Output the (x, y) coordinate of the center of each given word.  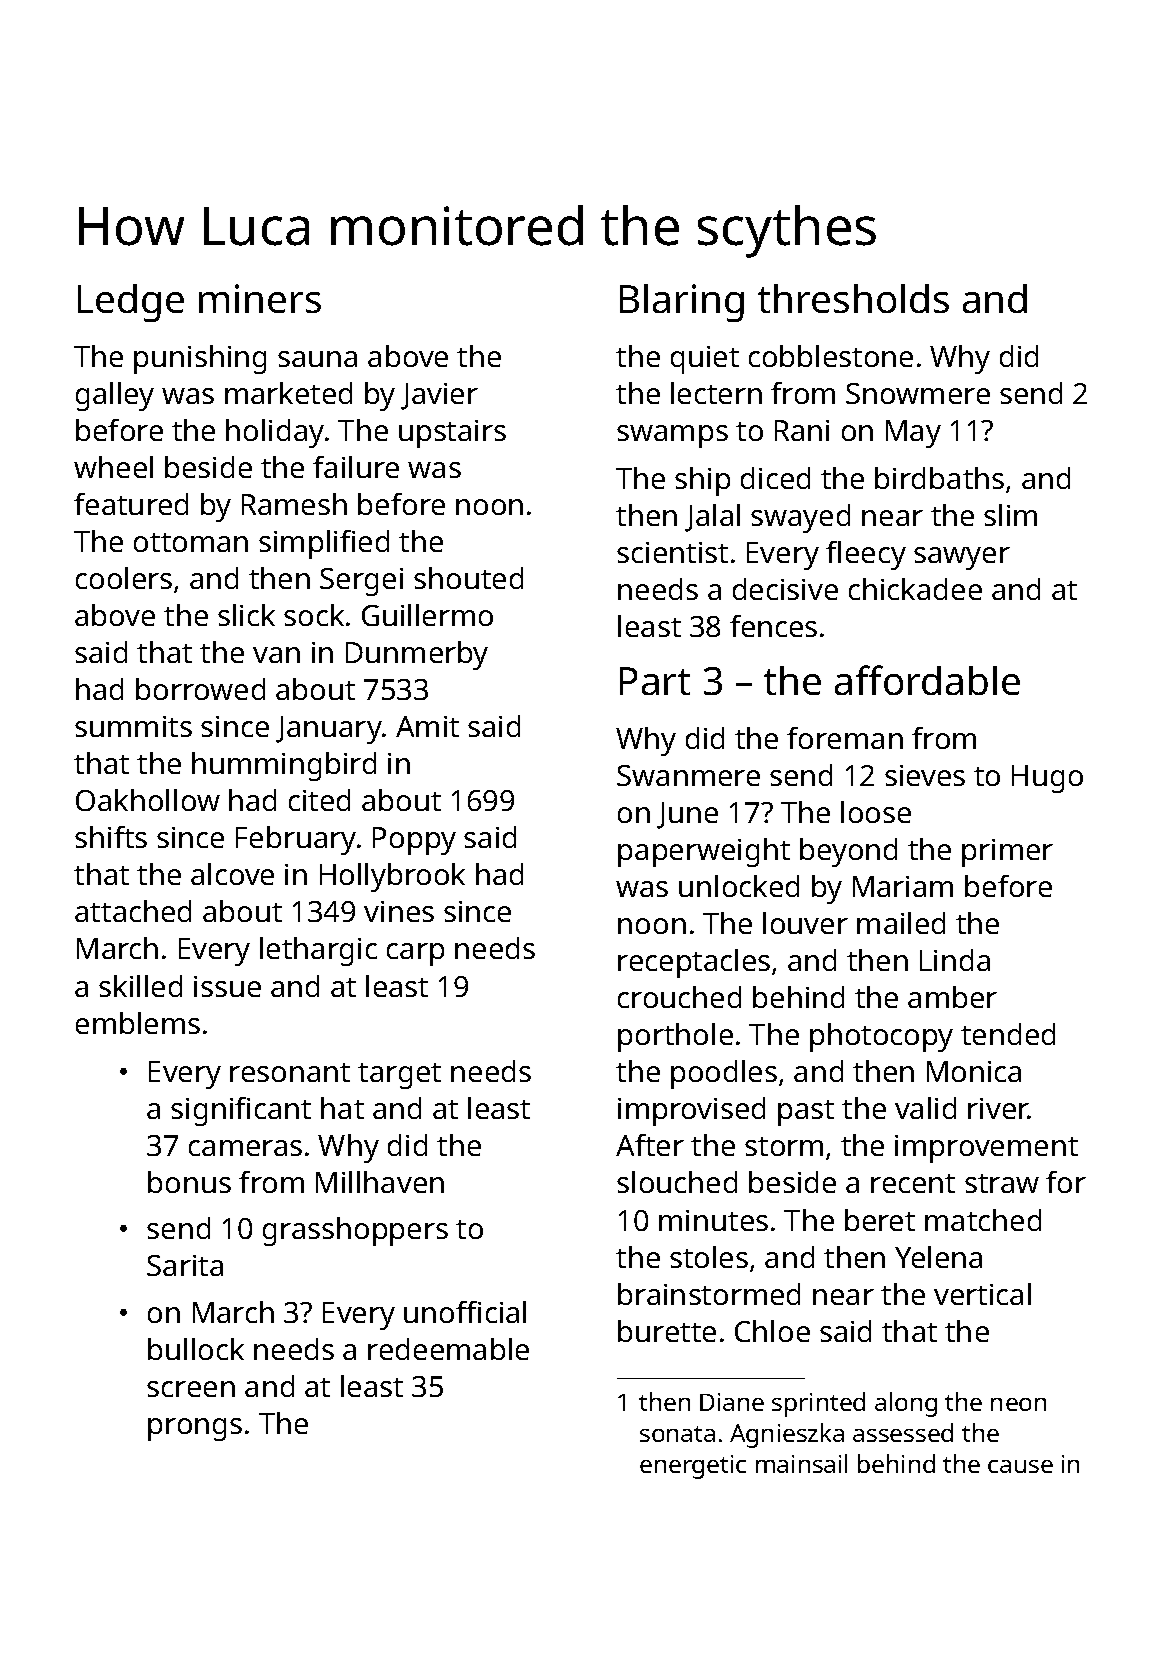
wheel (113, 467)
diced (775, 478)
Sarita (185, 1265)
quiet (705, 360)
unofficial (465, 1312)
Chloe (772, 1331)
